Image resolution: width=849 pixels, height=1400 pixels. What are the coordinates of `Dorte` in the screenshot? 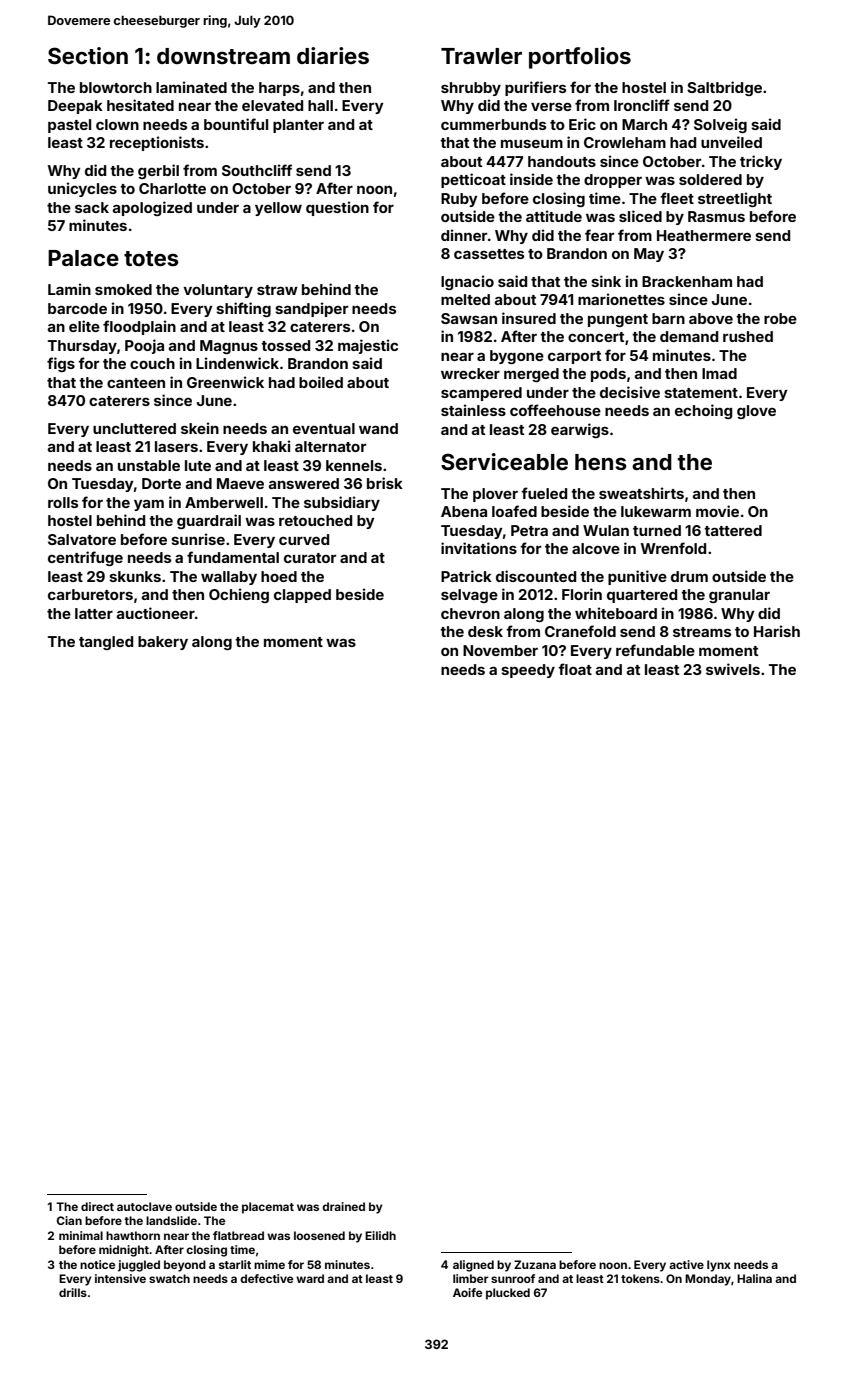 It's located at (161, 483).
